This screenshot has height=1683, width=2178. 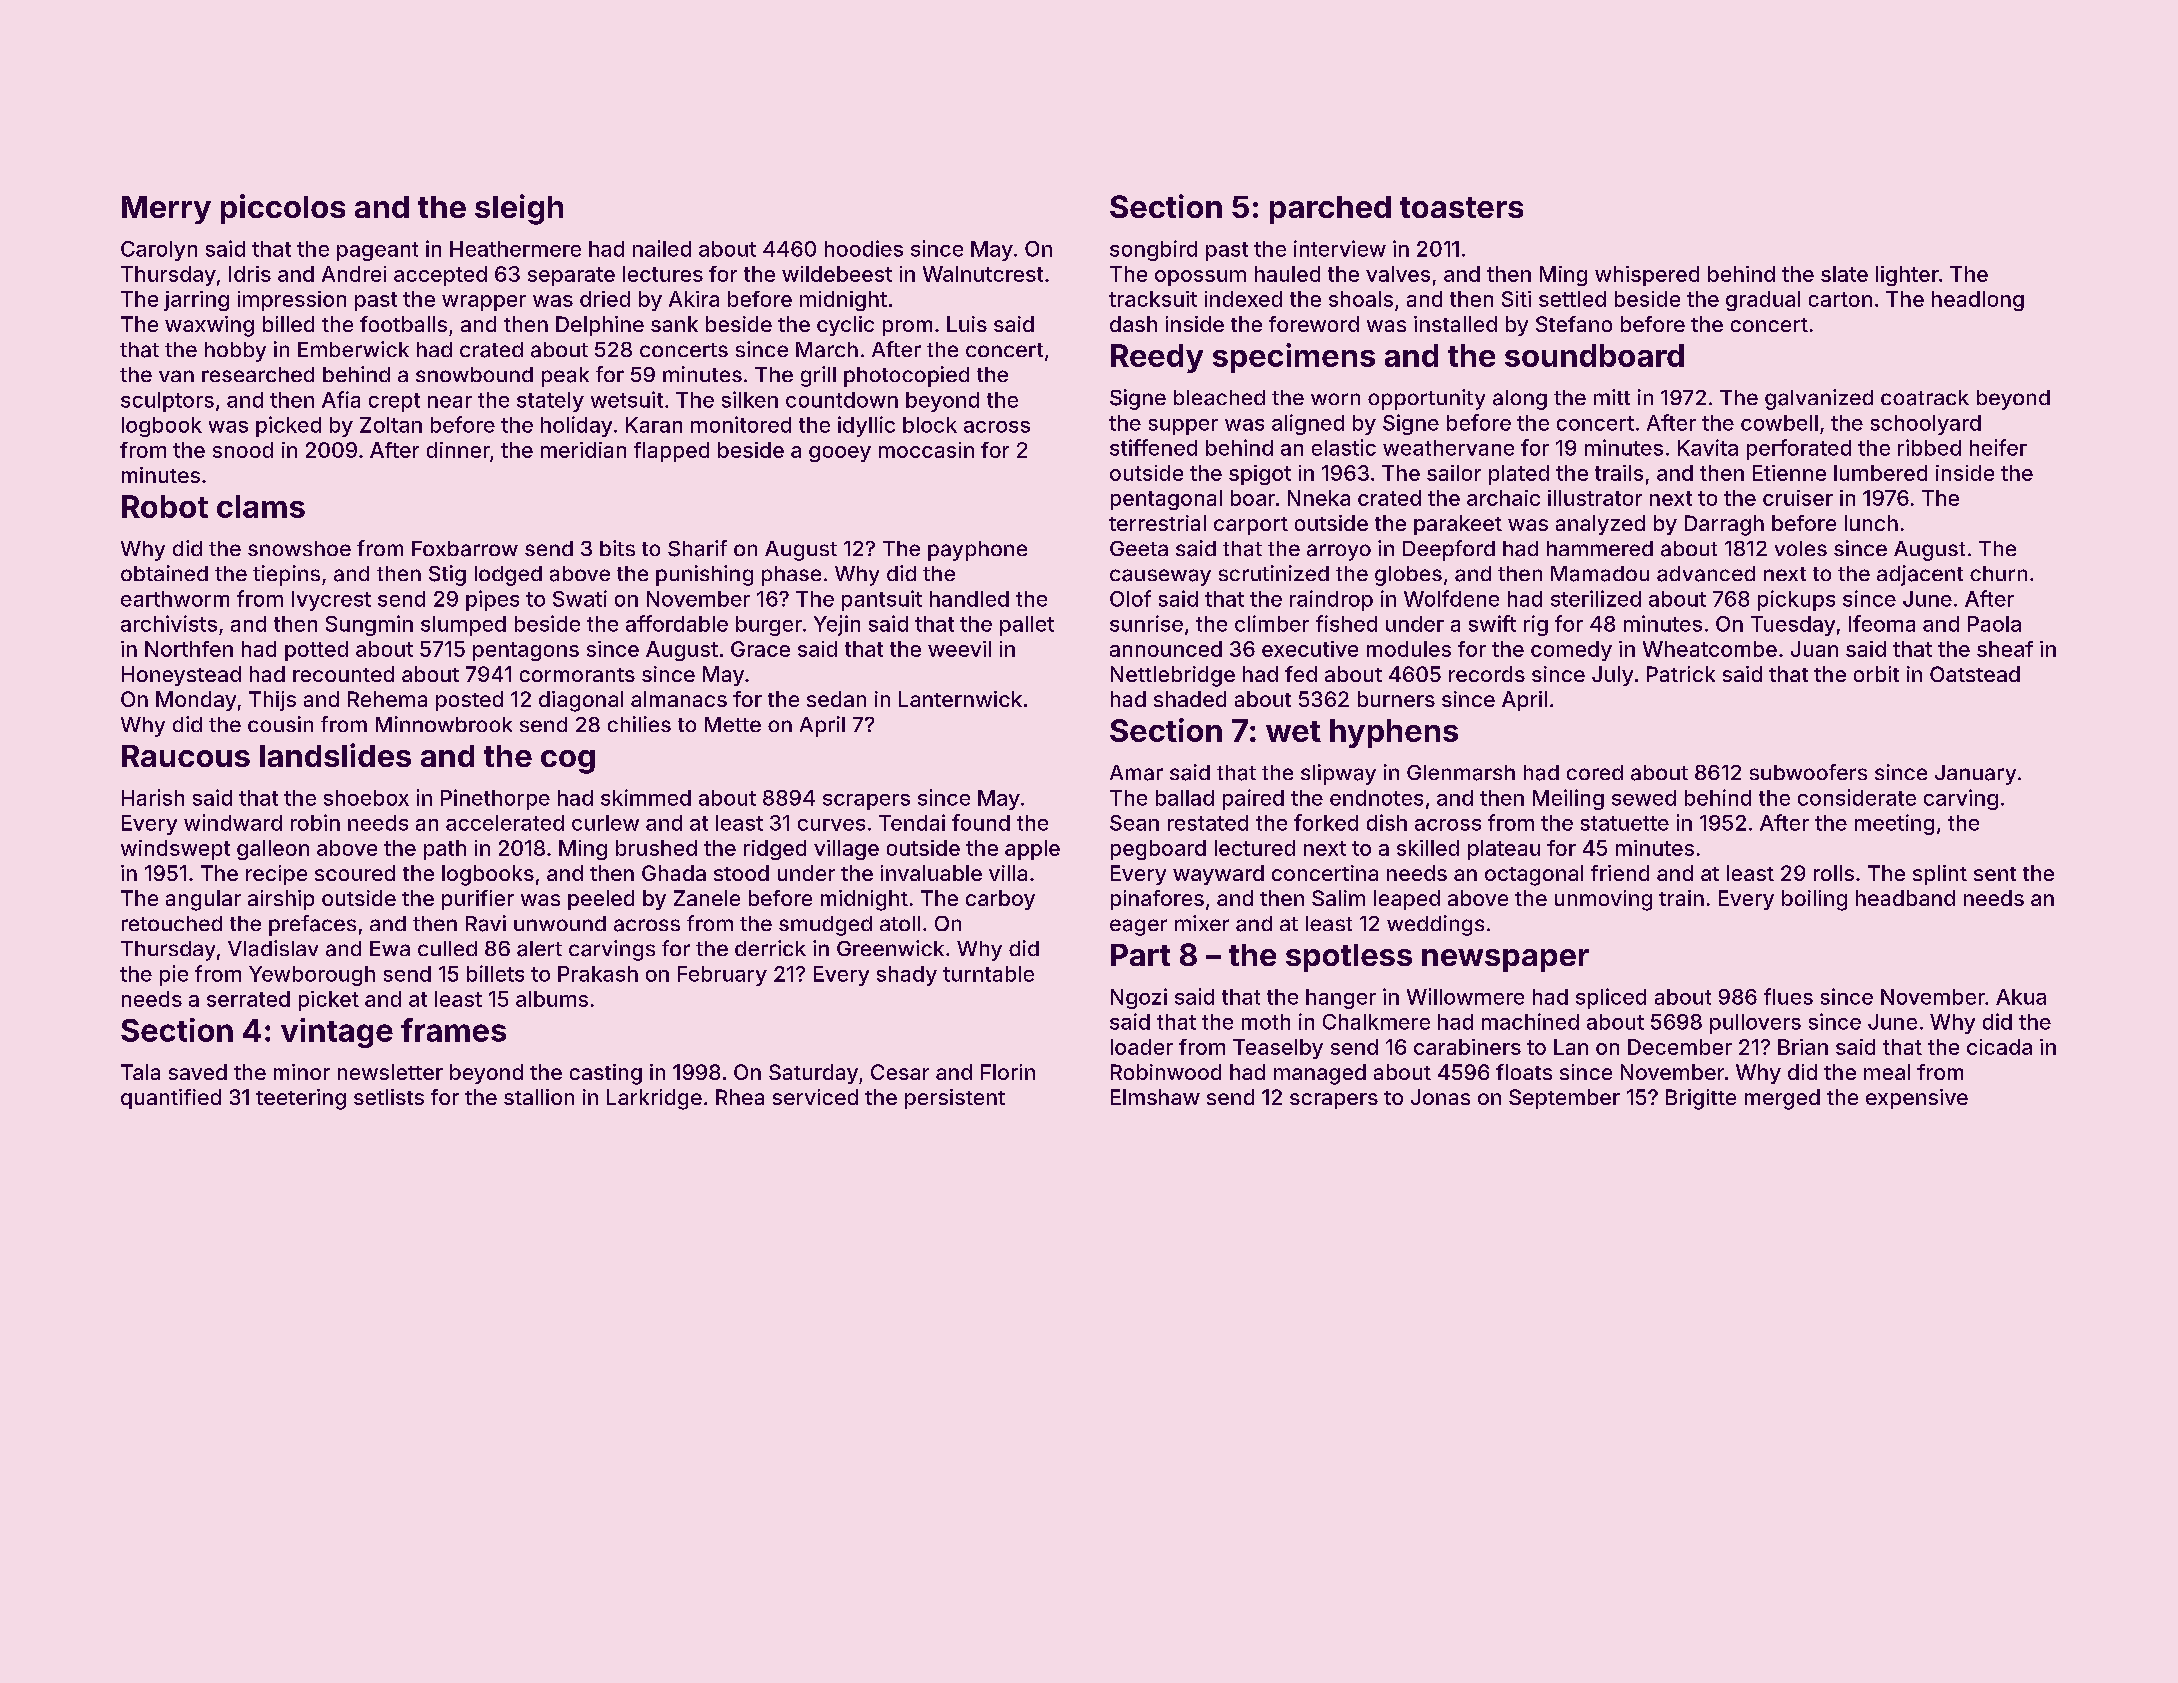 I want to click on pinafores, so click(x=1157, y=900).
